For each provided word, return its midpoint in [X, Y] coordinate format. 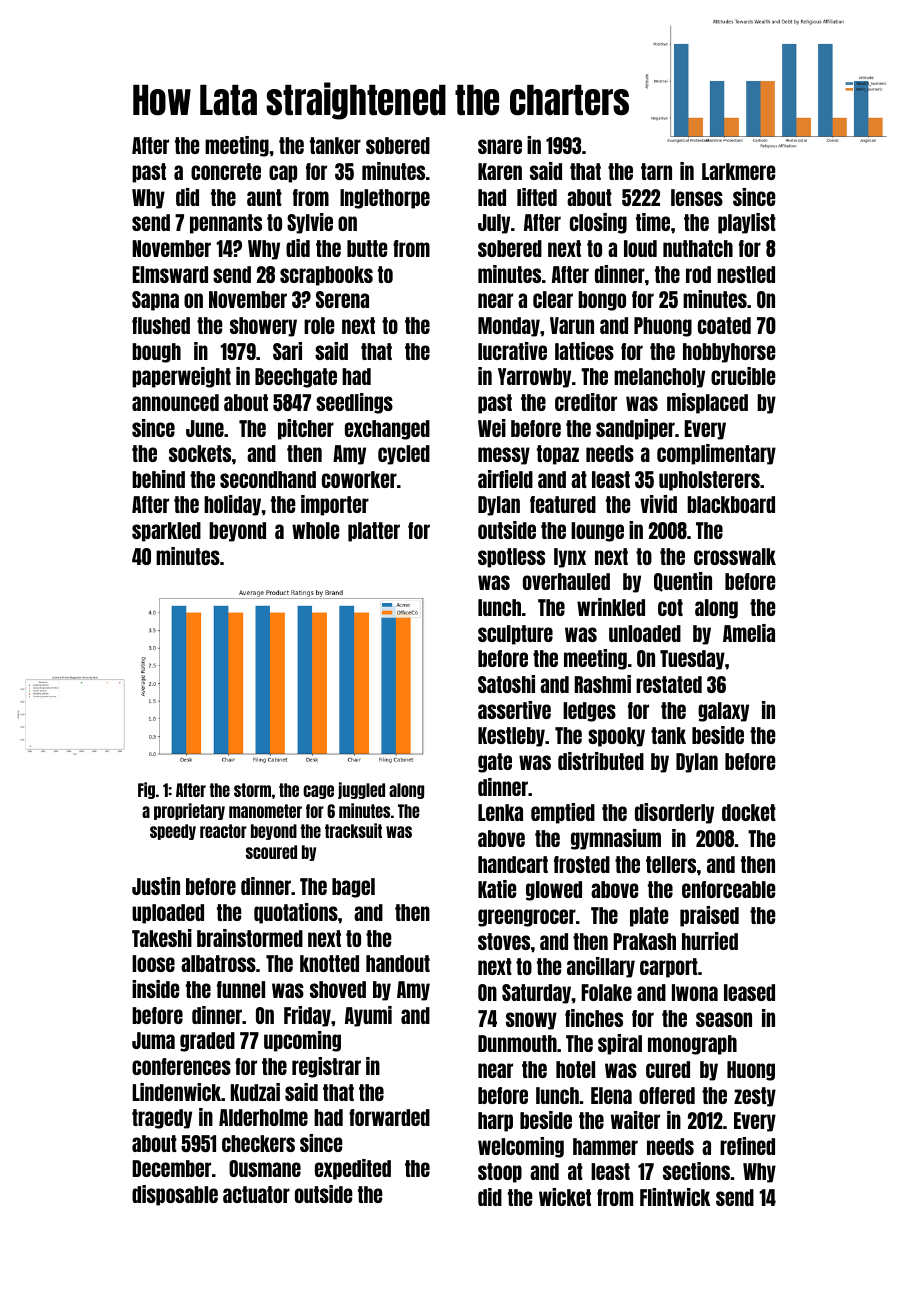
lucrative [512, 351]
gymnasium [616, 839]
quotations [296, 913]
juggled [361, 790]
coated [724, 325]
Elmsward [170, 274]
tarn [656, 171]
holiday [232, 505]
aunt [264, 197]
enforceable [728, 889]
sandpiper [635, 429]
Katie [497, 889]
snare [500, 146]
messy [504, 456]
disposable [175, 1195]
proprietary [189, 811]
